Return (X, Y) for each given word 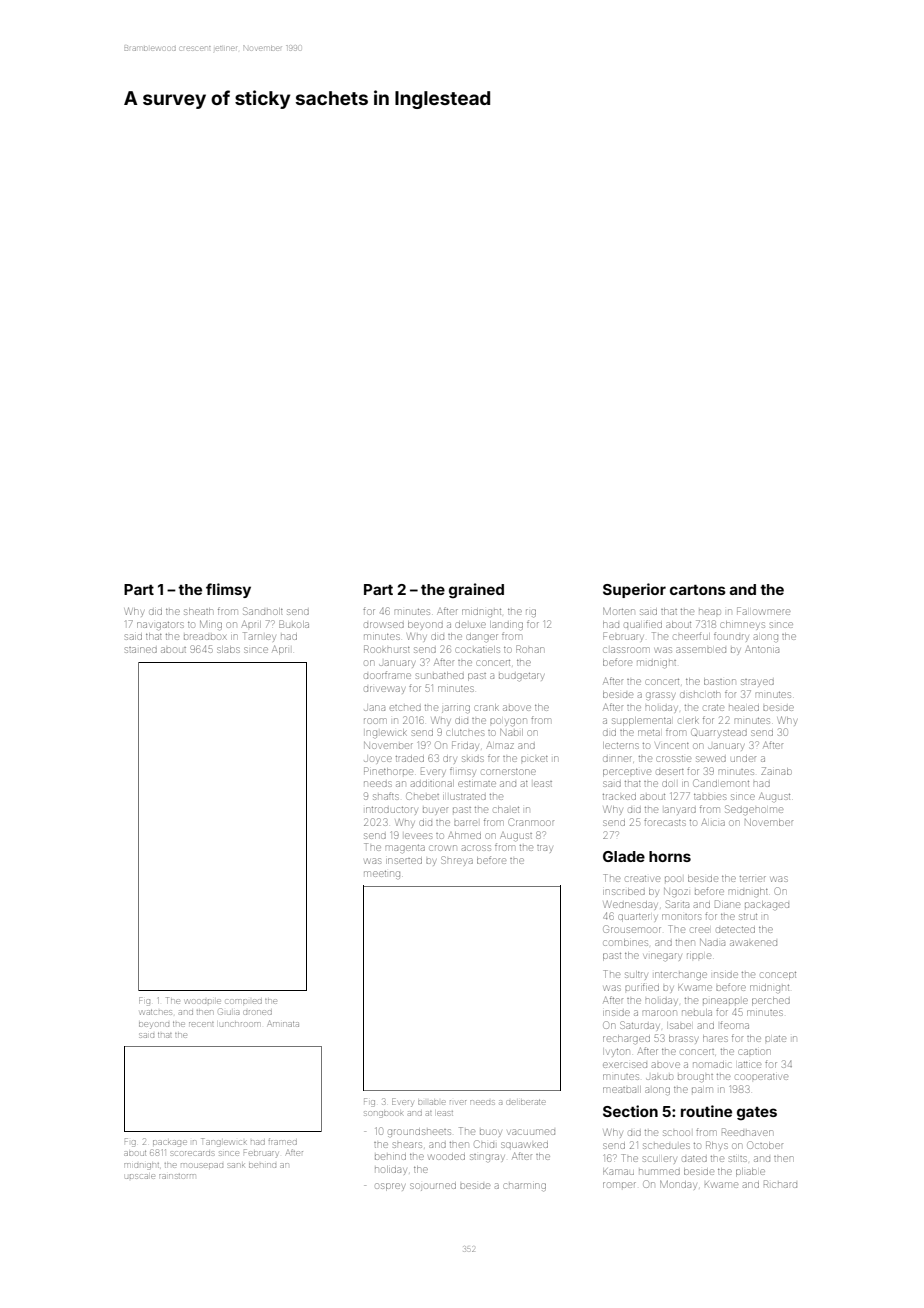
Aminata (283, 1023)
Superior (634, 590)
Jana (374, 708)
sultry (636, 975)
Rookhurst (387, 649)
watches (156, 1012)
